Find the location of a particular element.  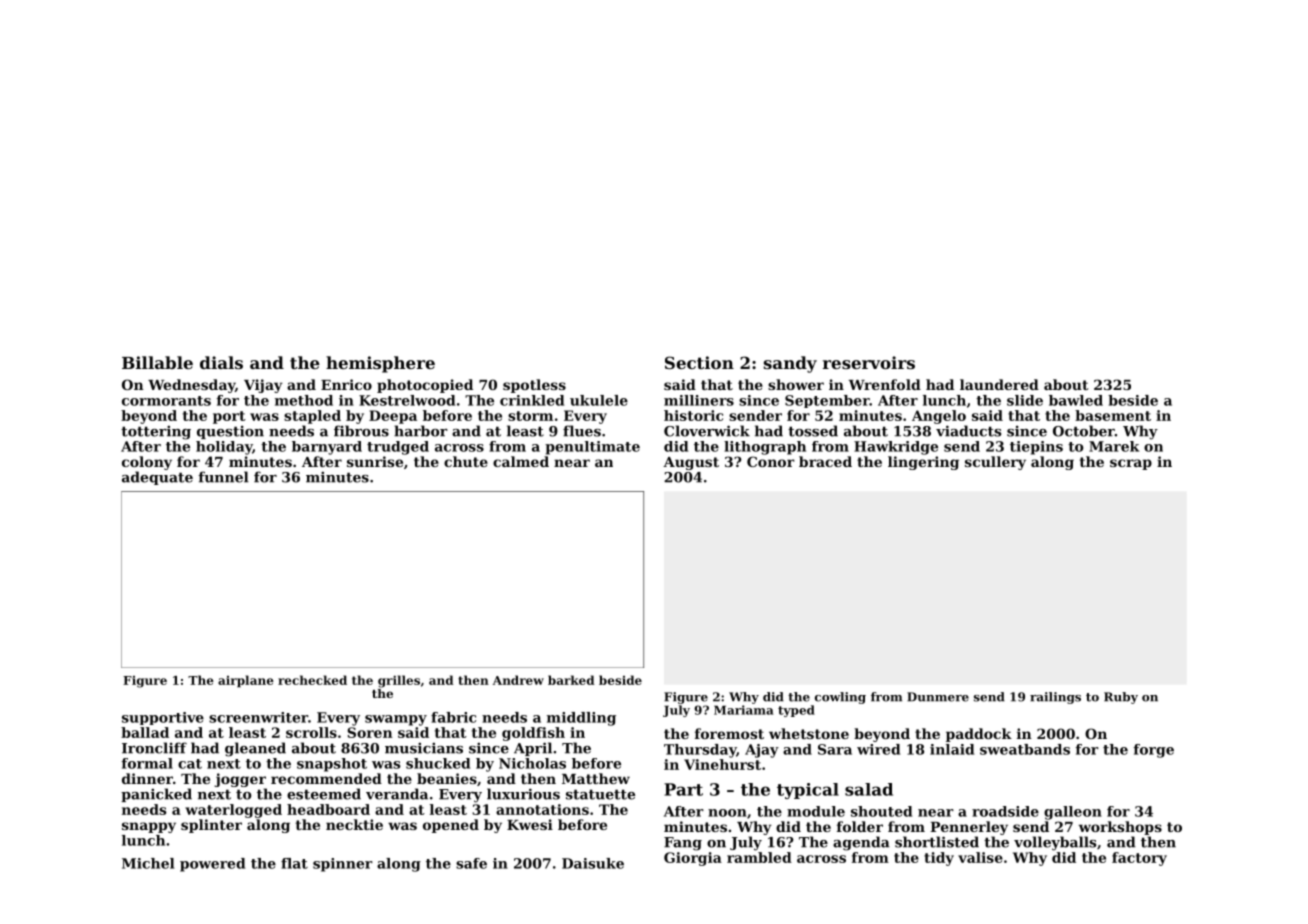

spotless is located at coordinates (534, 386).
